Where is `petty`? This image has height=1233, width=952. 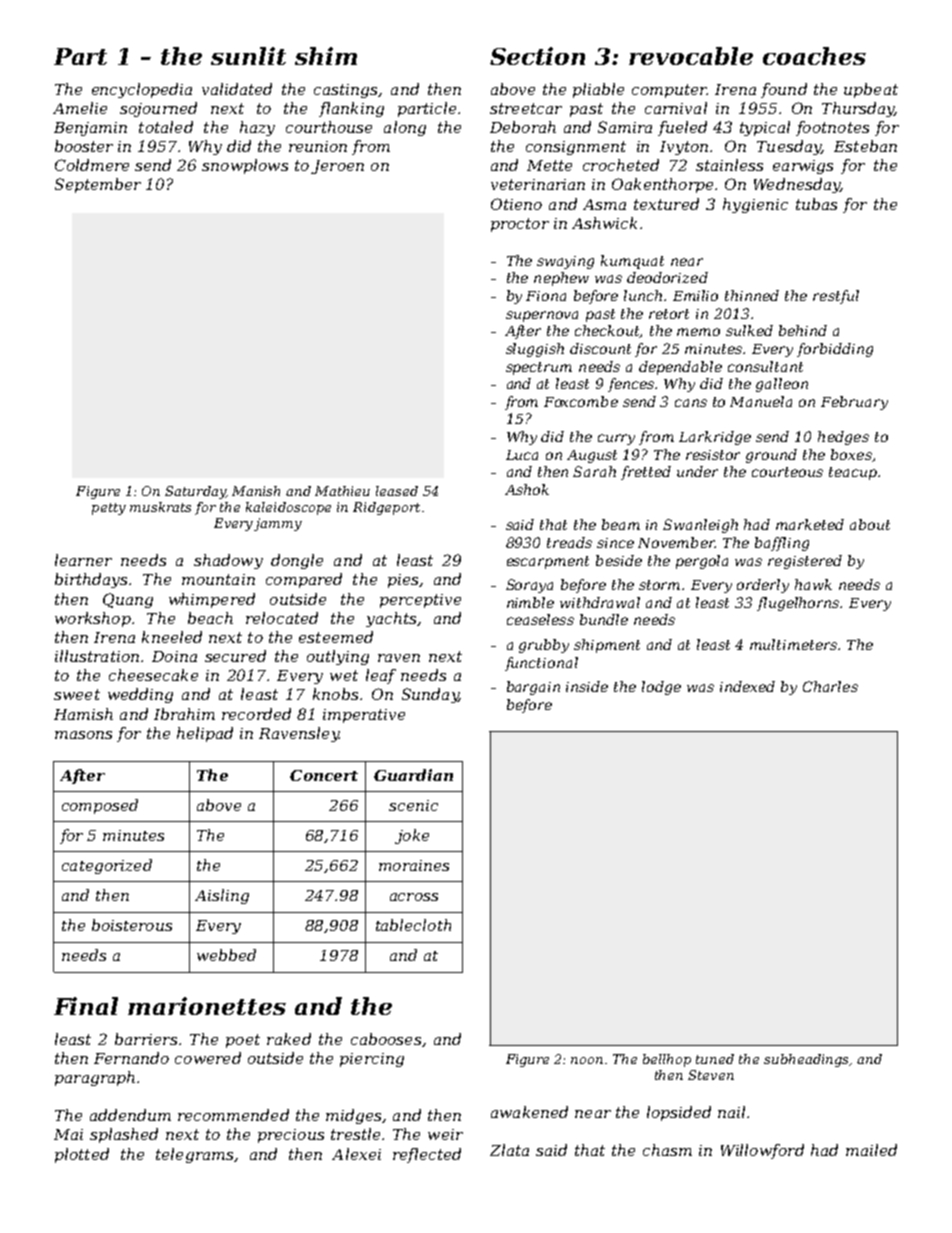 petty is located at coordinates (109, 509).
